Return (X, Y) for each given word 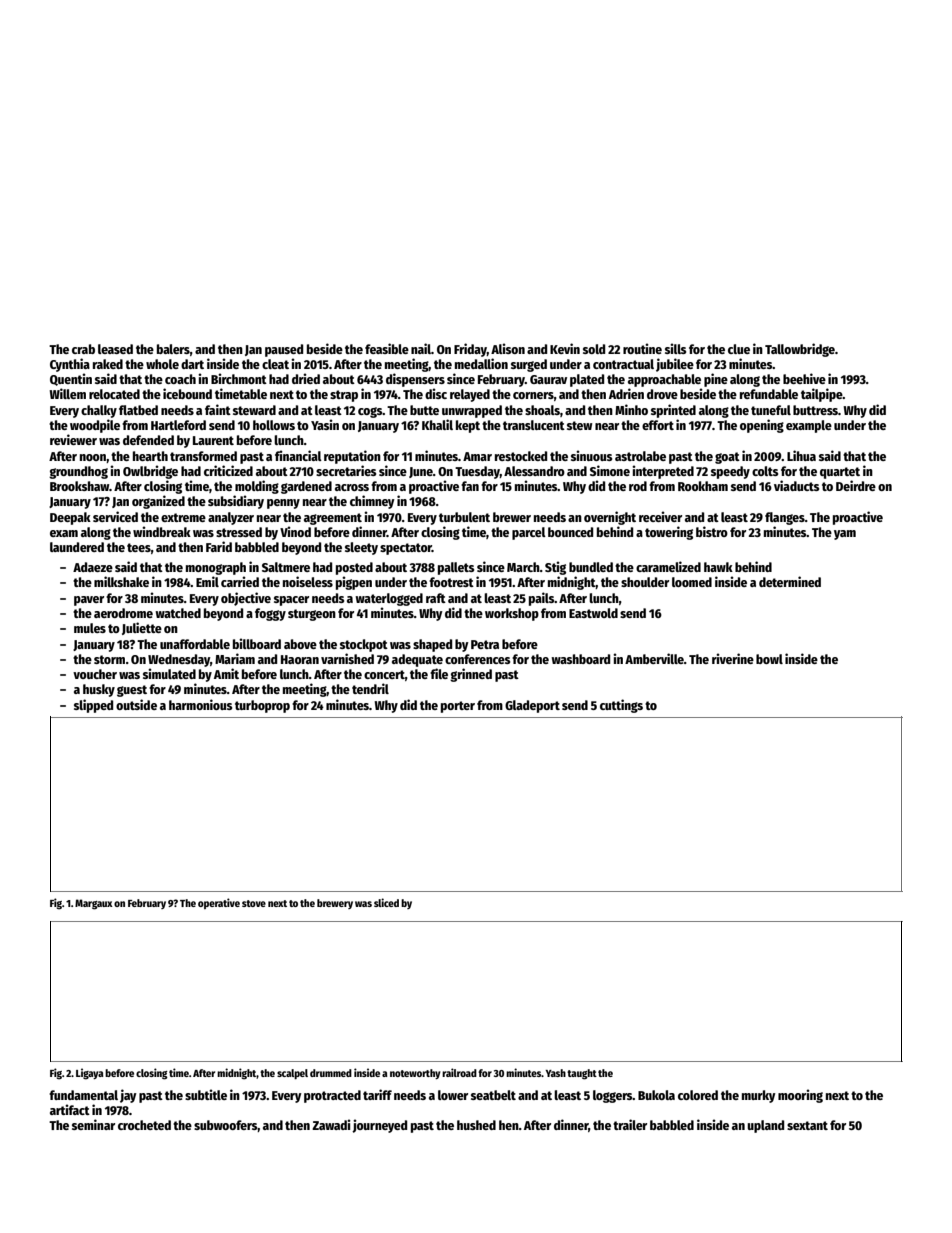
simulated (169, 673)
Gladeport (532, 706)
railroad (459, 1072)
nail (421, 348)
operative (219, 903)
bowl (769, 659)
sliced (386, 902)
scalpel (292, 1074)
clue (739, 349)
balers (173, 349)
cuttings (621, 706)
